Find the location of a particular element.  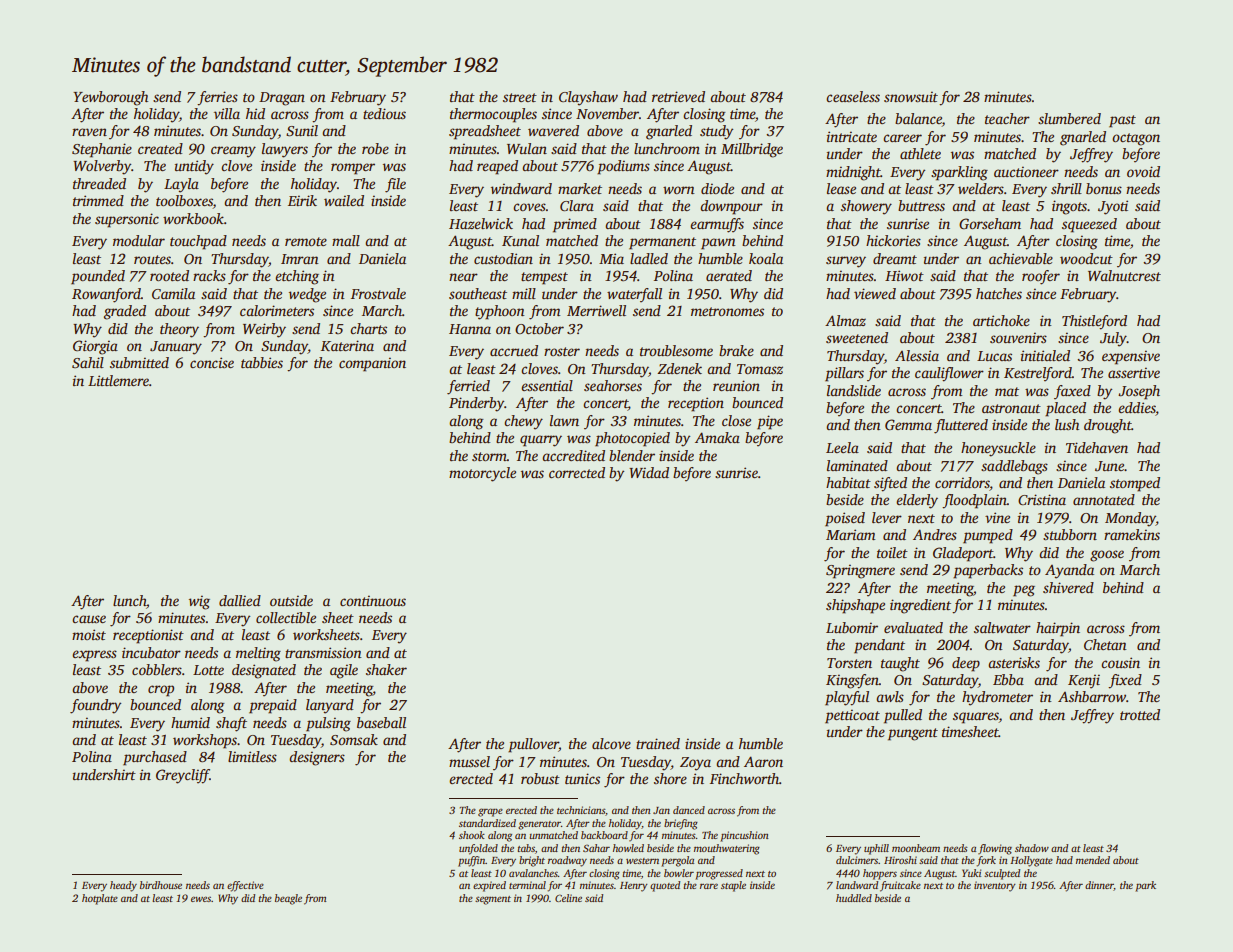

tabbies is located at coordinates (262, 362).
